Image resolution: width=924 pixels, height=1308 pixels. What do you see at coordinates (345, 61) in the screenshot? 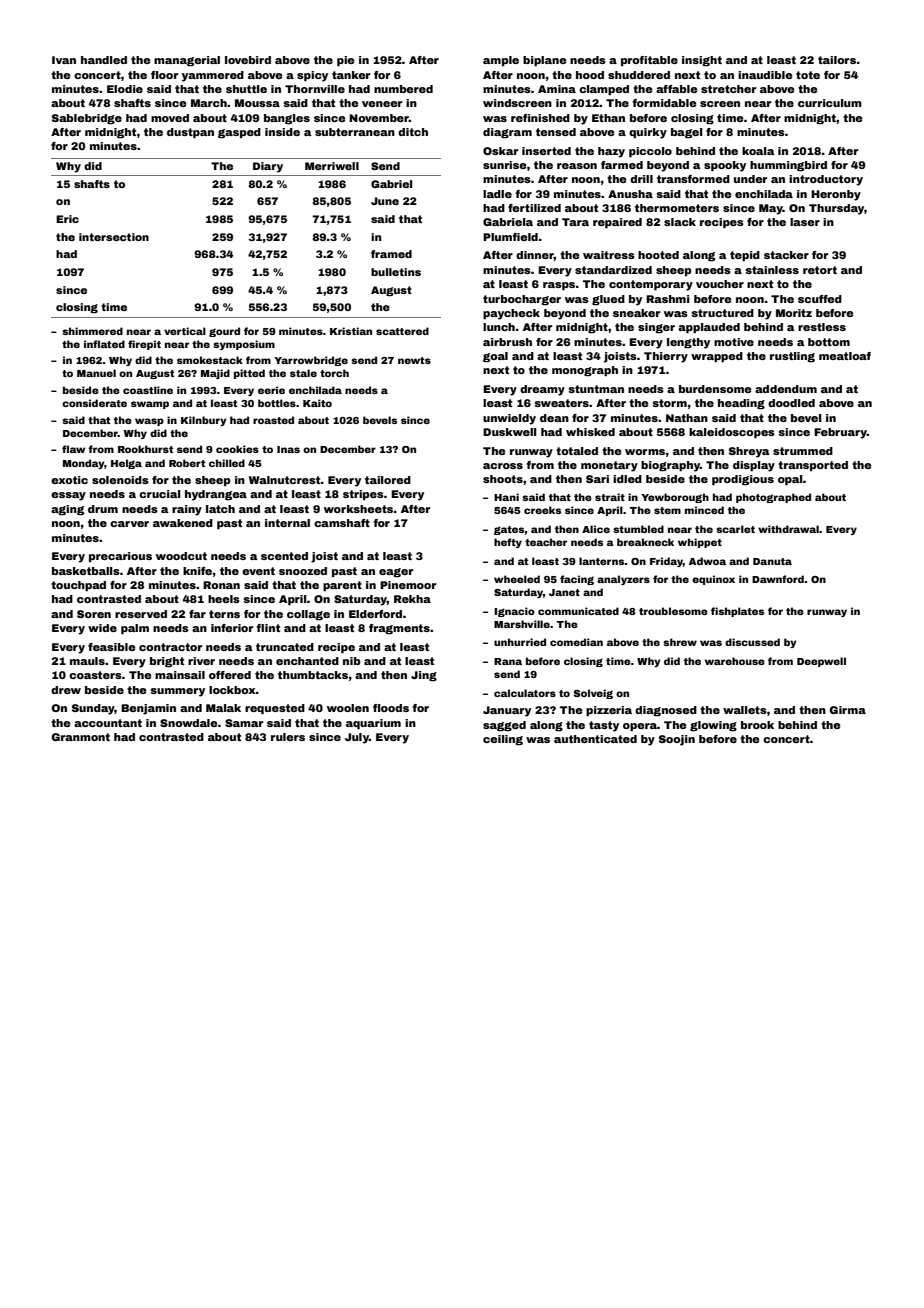
I see `pie` at bounding box center [345, 61].
